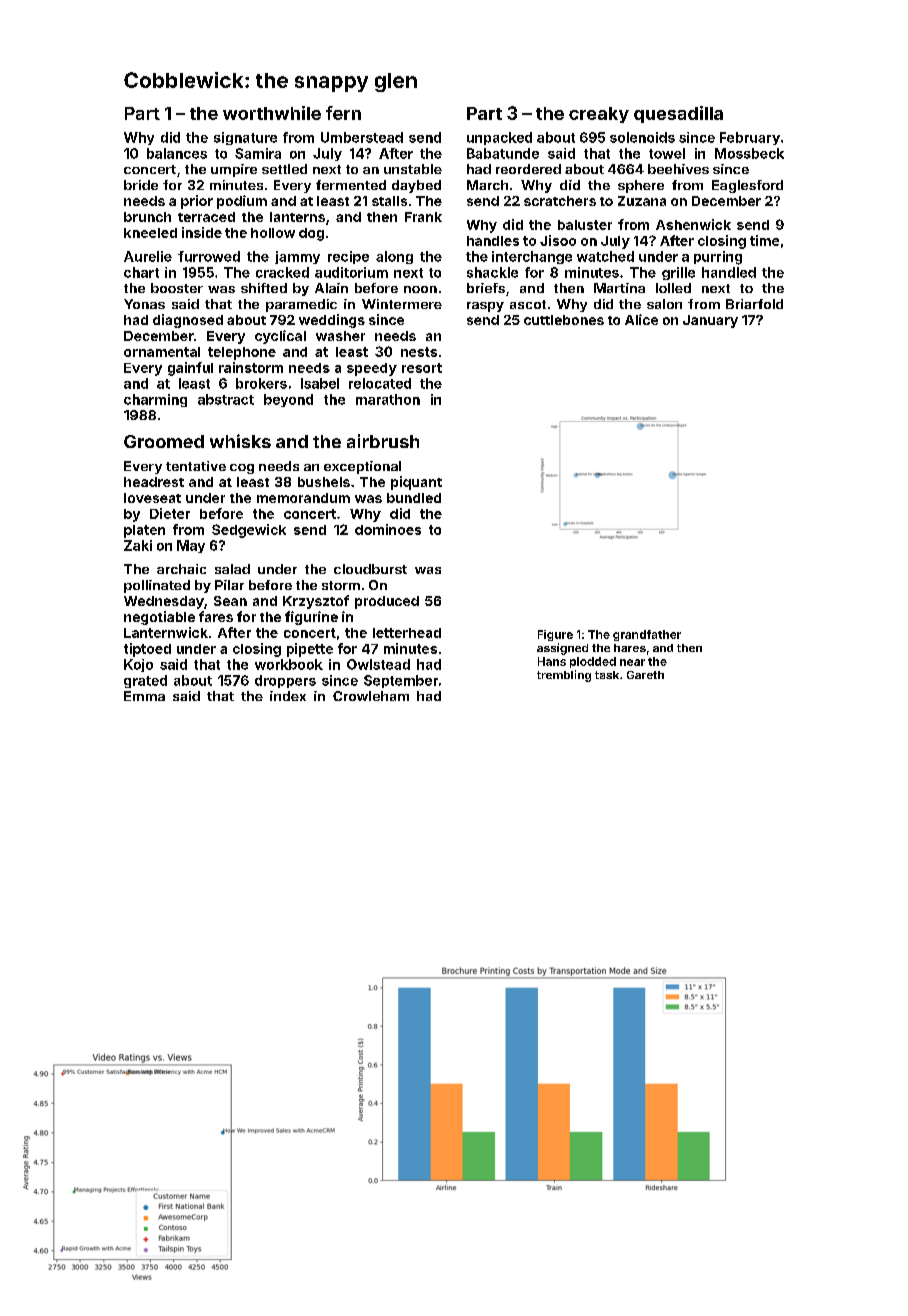  Describe the element at coordinates (641, 319) in the screenshot. I see `Alice` at that location.
